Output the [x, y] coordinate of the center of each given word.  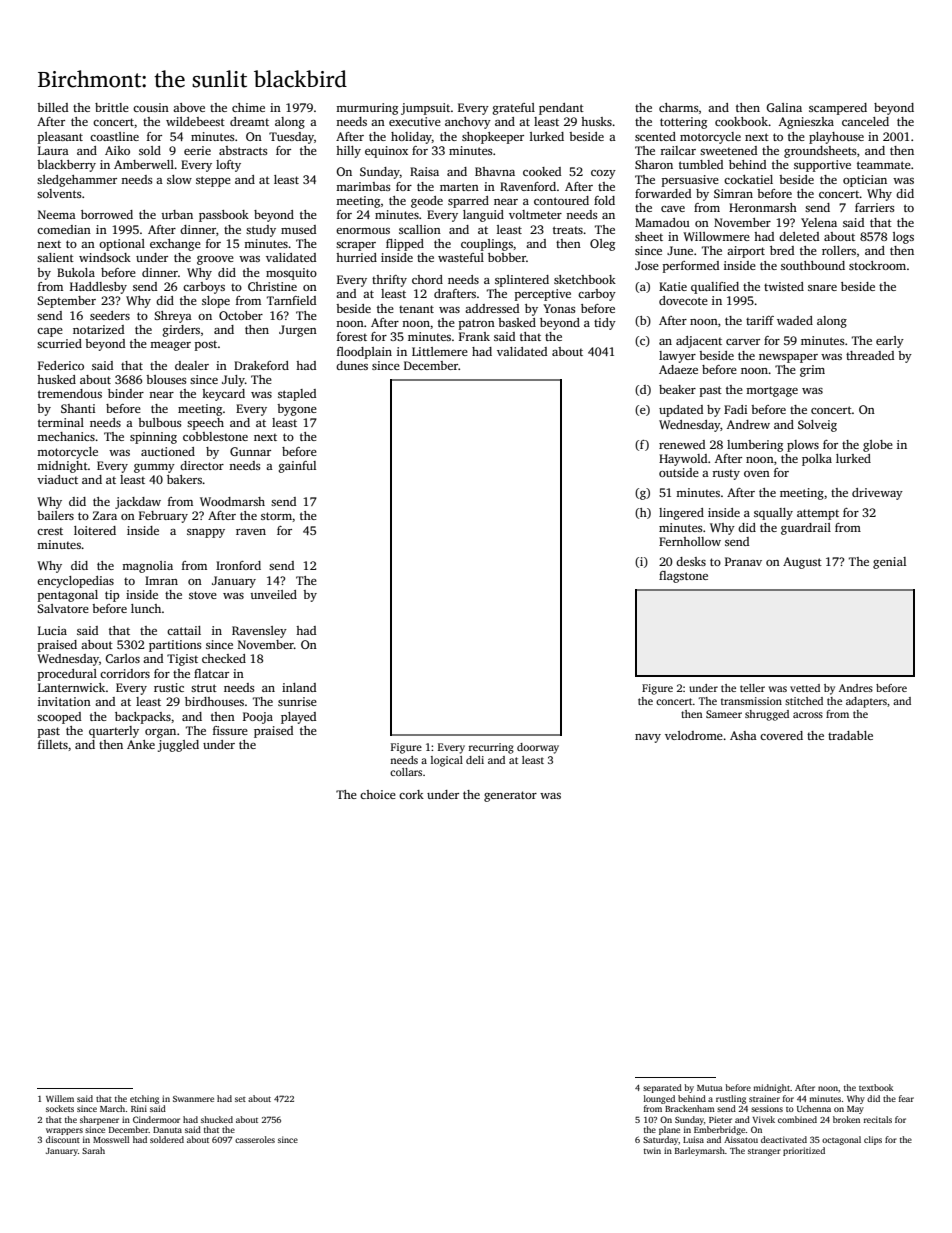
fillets [53, 744]
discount [63, 1139]
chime [248, 107]
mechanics [66, 436]
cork [411, 794]
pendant [561, 109]
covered [781, 735]
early [890, 342]
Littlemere [440, 351]
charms [679, 107]
